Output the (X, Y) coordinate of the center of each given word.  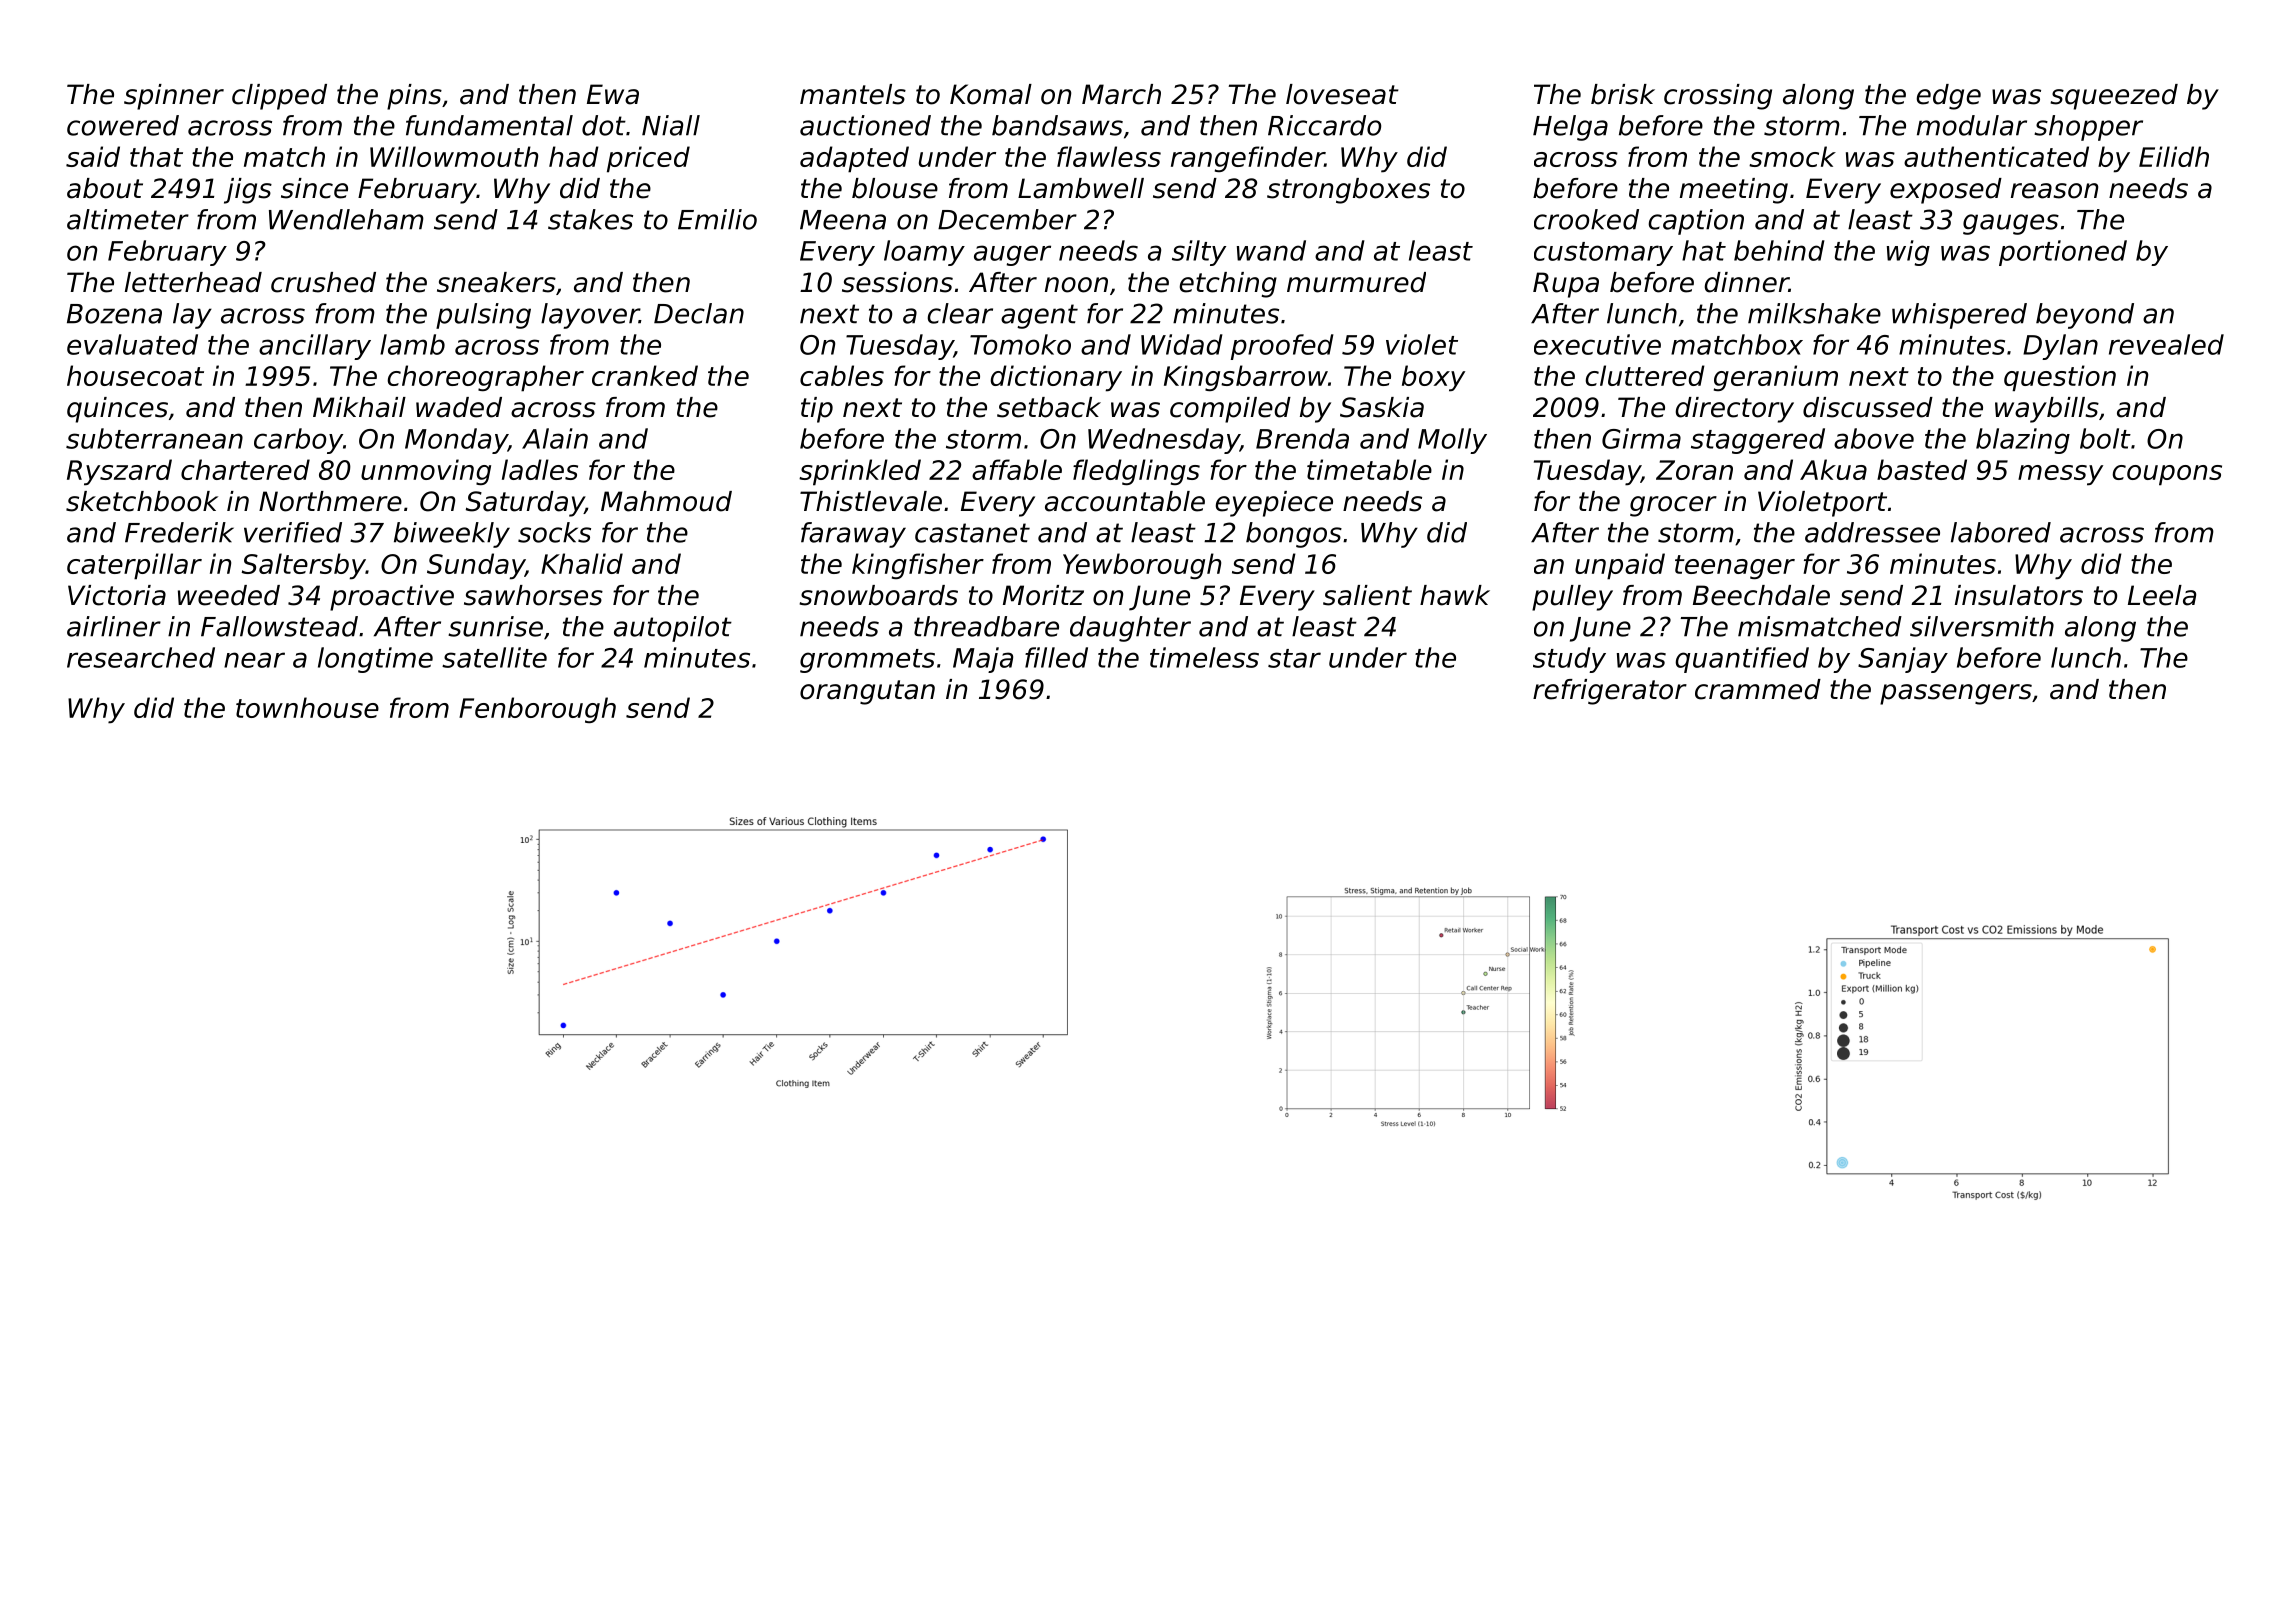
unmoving (426, 472)
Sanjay (1903, 660)
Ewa (613, 94)
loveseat (1342, 94)
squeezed (2114, 97)
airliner (114, 626)
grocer (1673, 506)
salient (1367, 595)
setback (1049, 407)
